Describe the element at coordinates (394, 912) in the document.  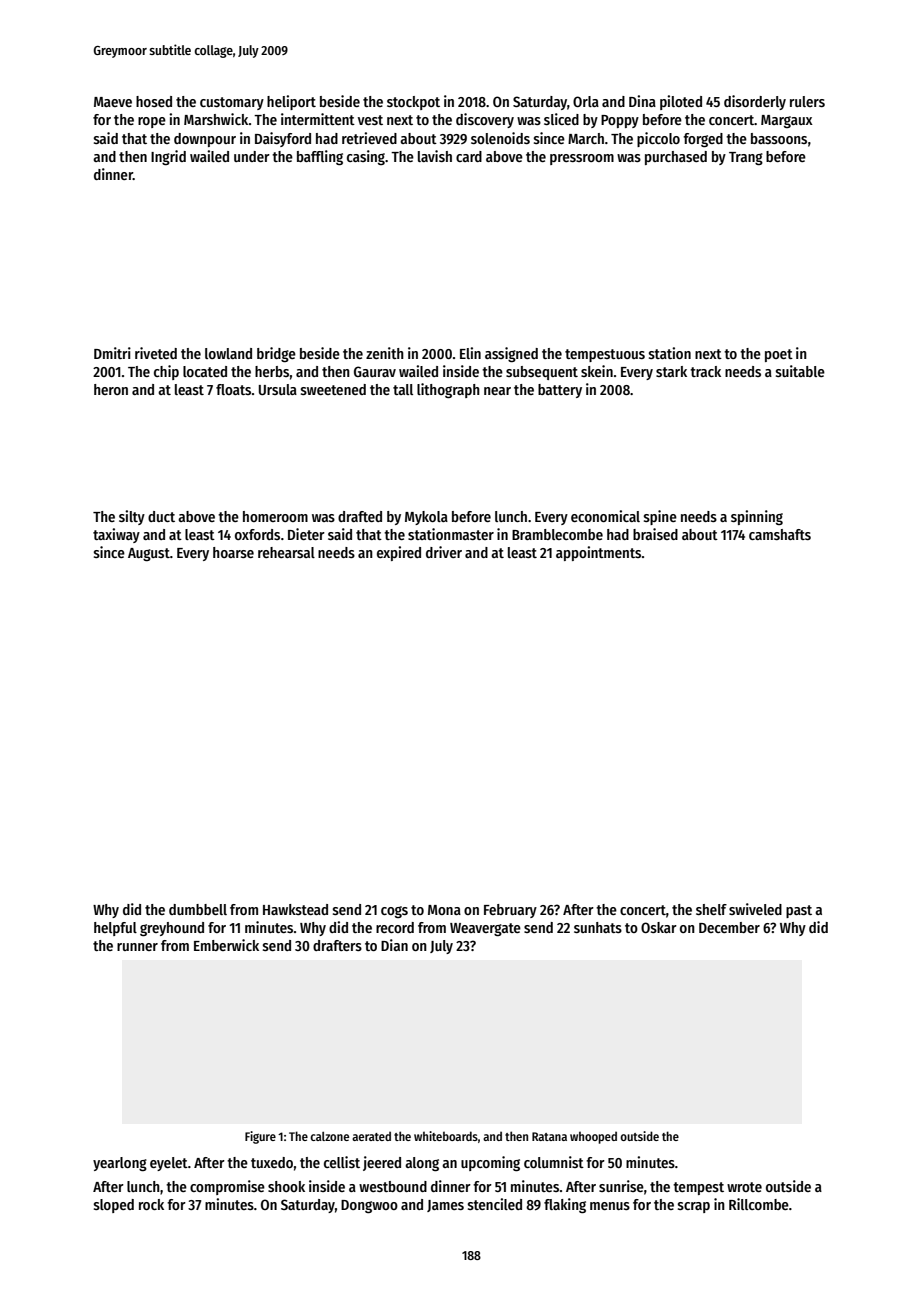
I see `cogs` at that location.
